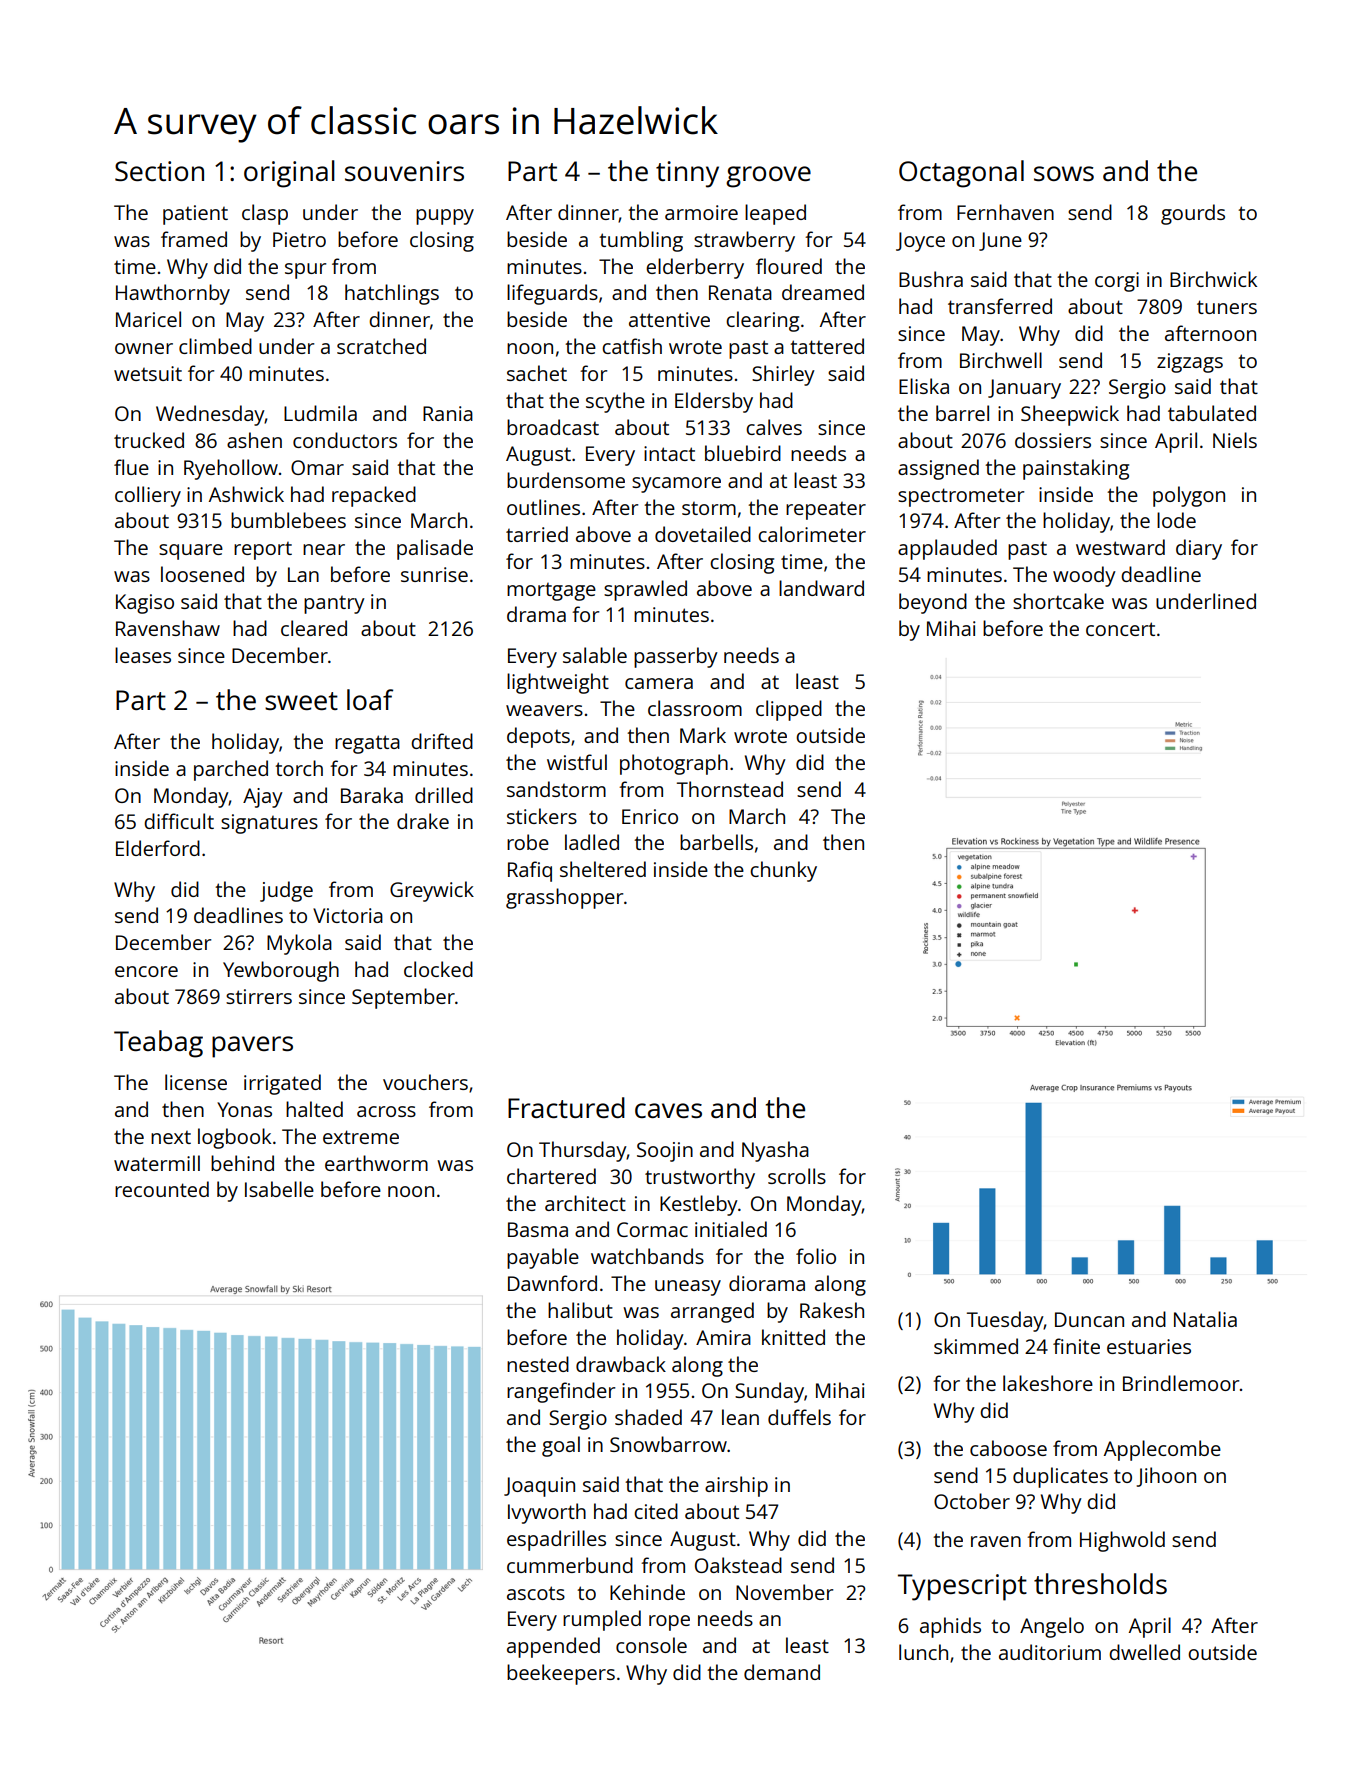 This screenshot has width=1372, height=1775. Describe the element at coordinates (146, 971) in the screenshot. I see `encore` at that location.
